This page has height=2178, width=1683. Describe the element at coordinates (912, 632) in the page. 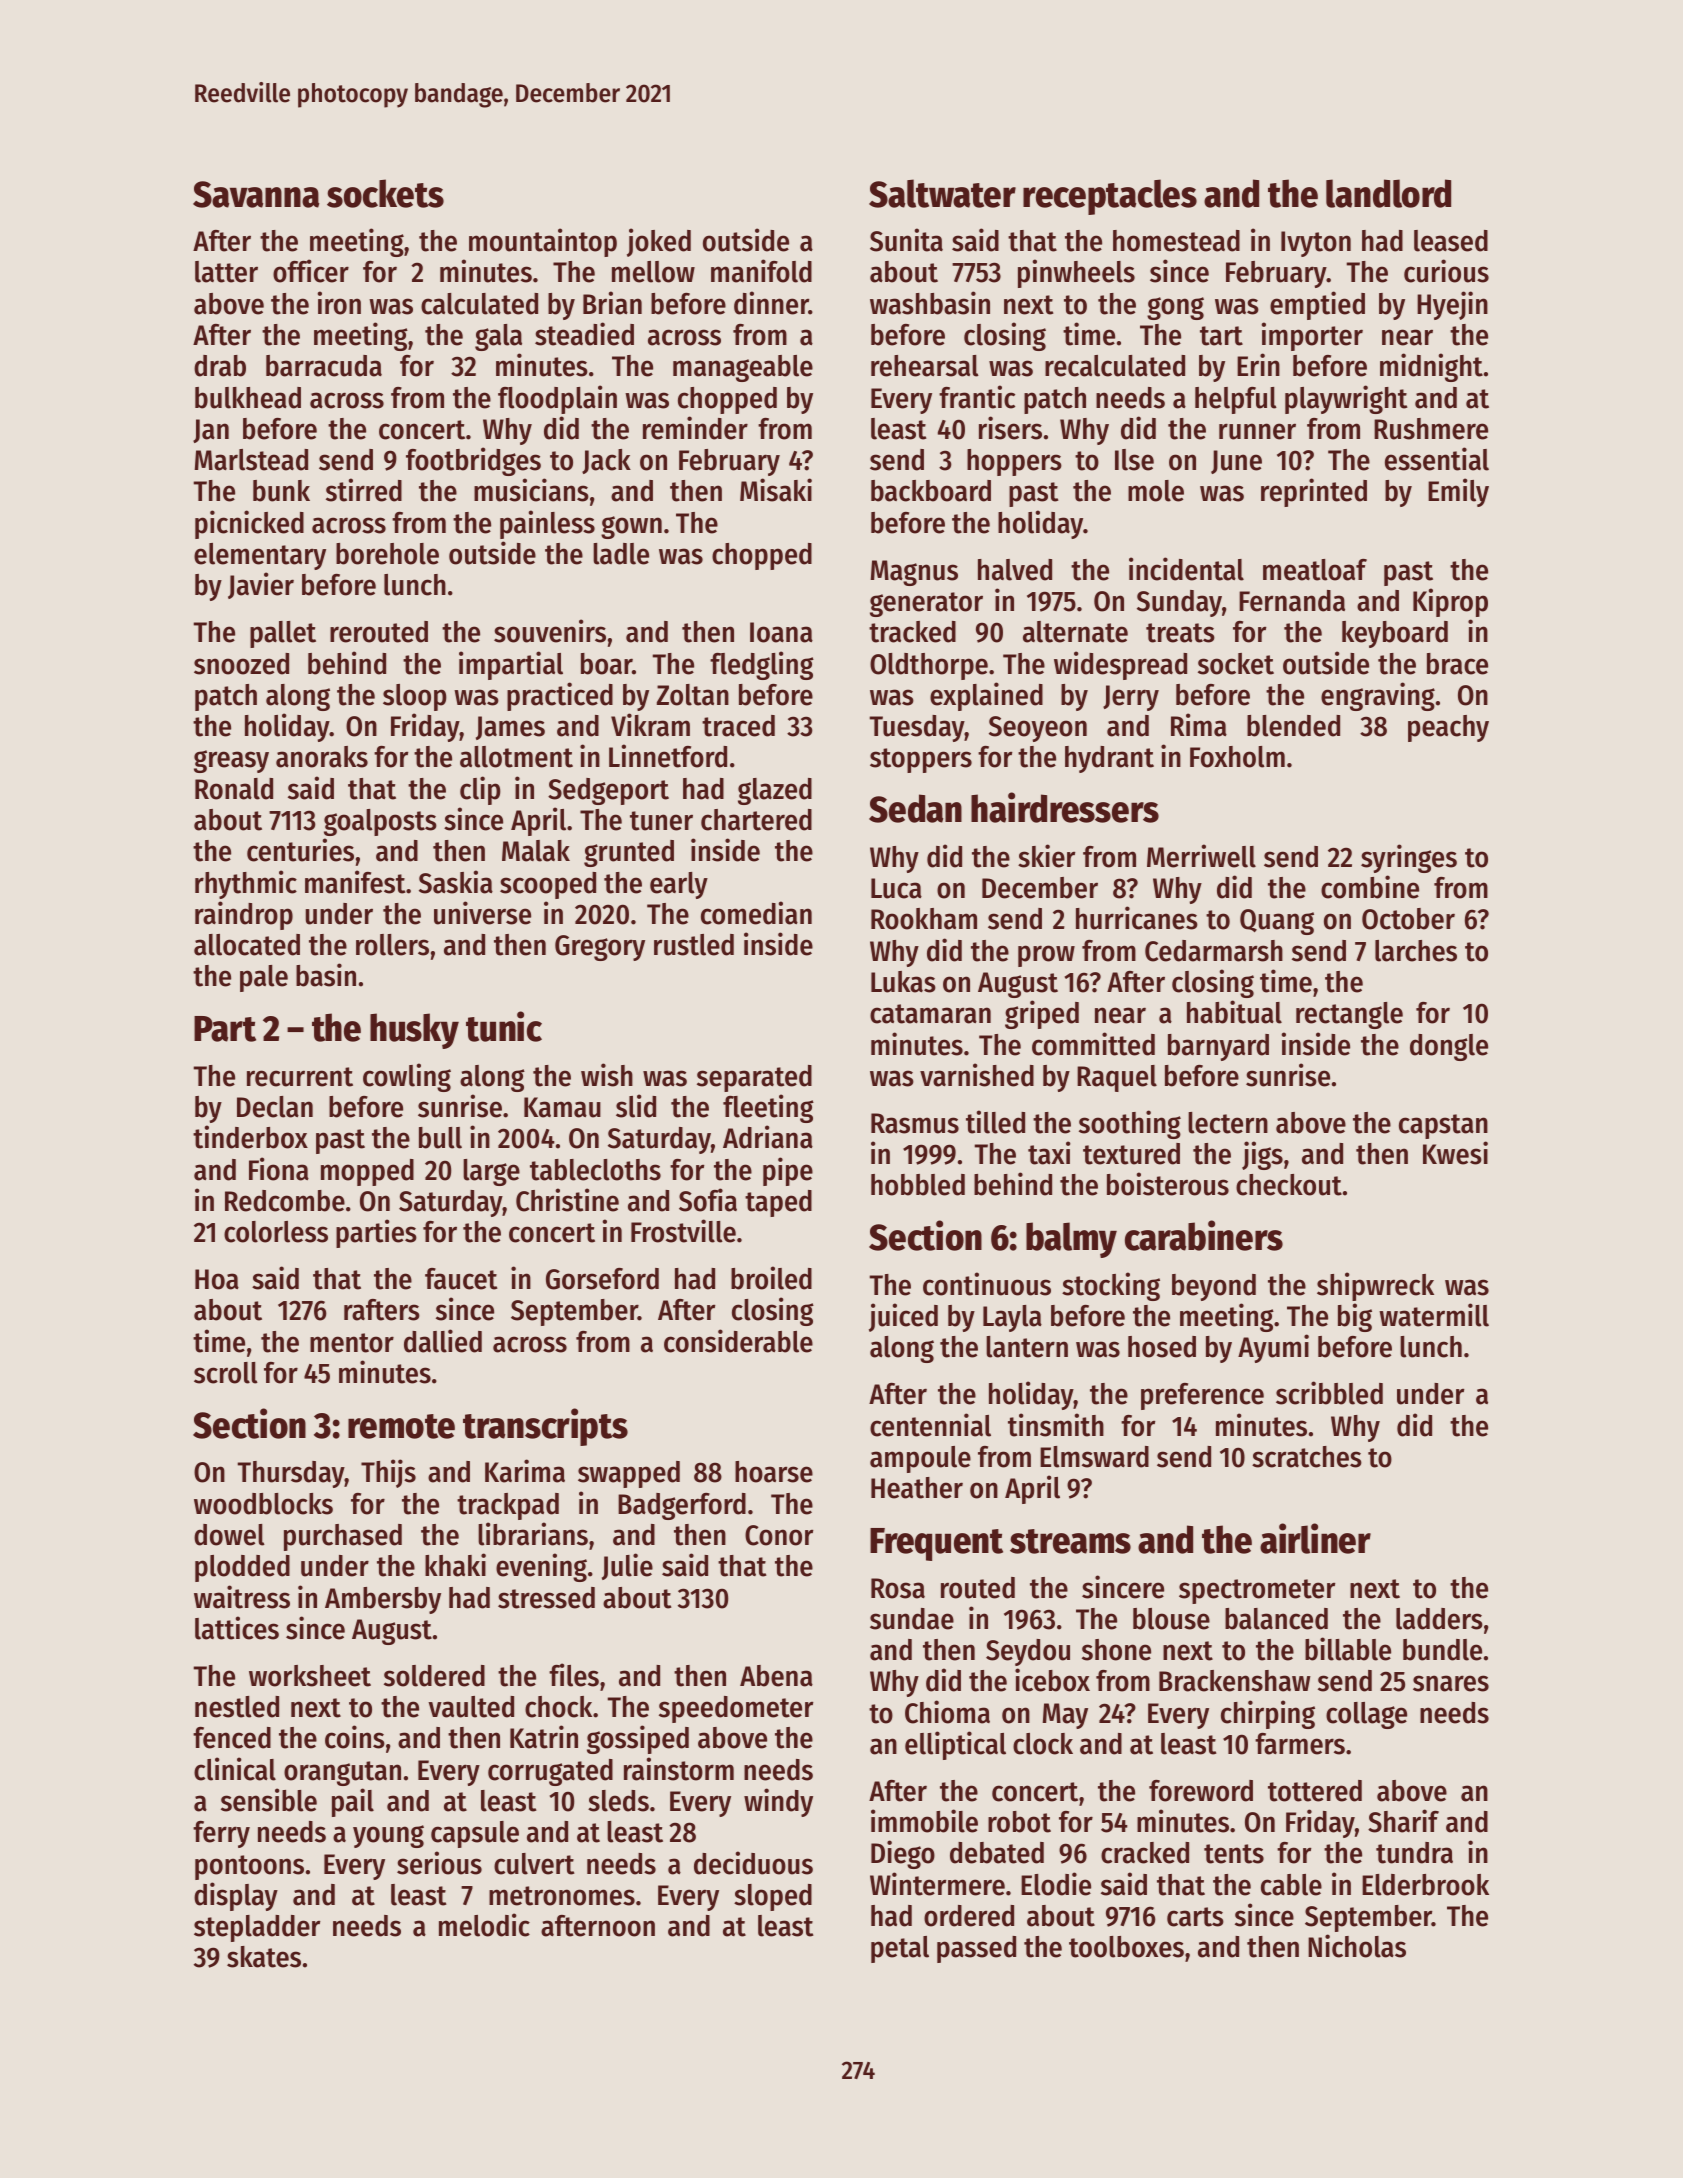

I see `tracked` at that location.
